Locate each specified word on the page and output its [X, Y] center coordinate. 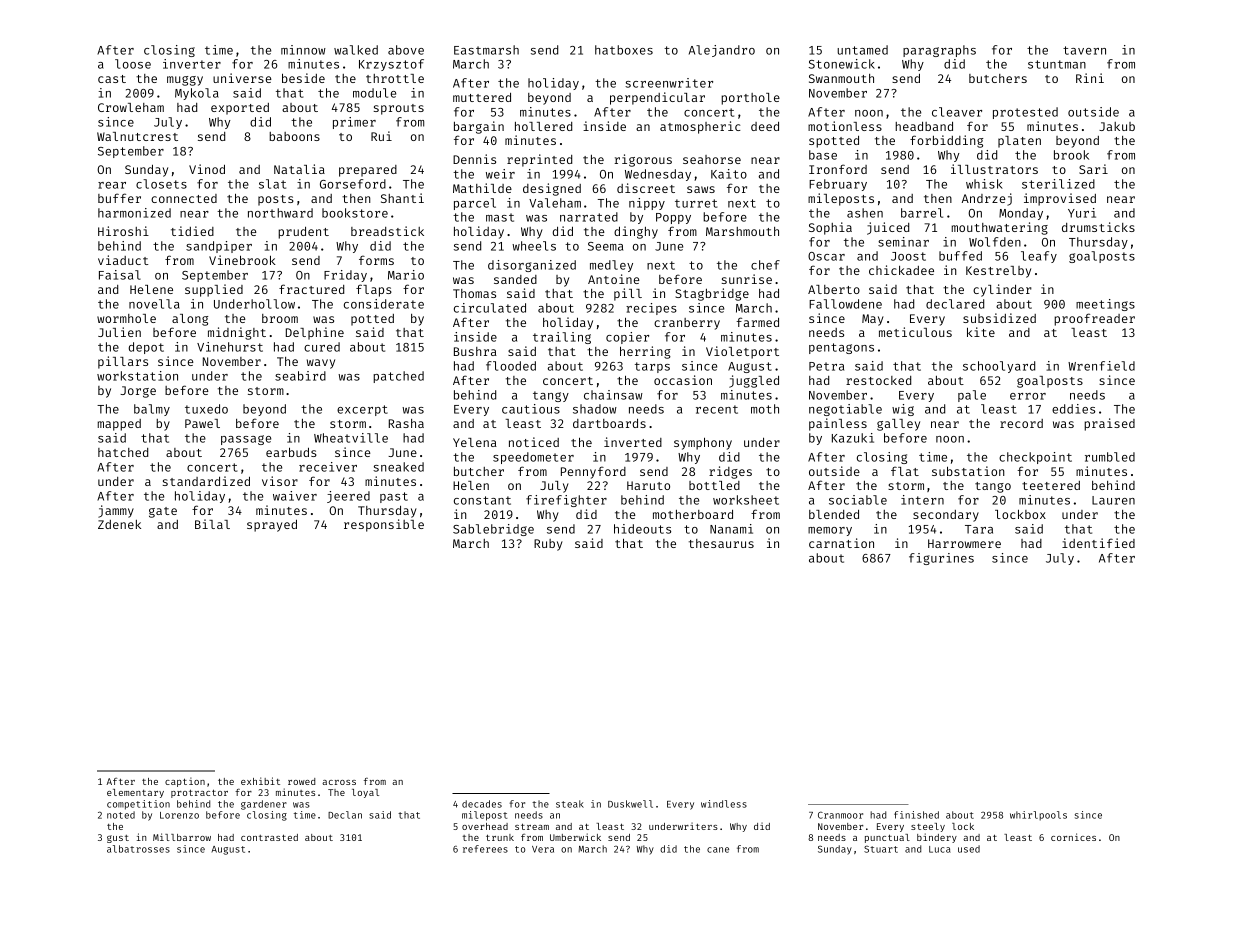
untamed [862, 50]
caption [185, 782]
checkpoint [1035, 458]
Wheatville [351, 438]
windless [724, 804]
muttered [482, 97]
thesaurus [721, 543]
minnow [303, 50]
